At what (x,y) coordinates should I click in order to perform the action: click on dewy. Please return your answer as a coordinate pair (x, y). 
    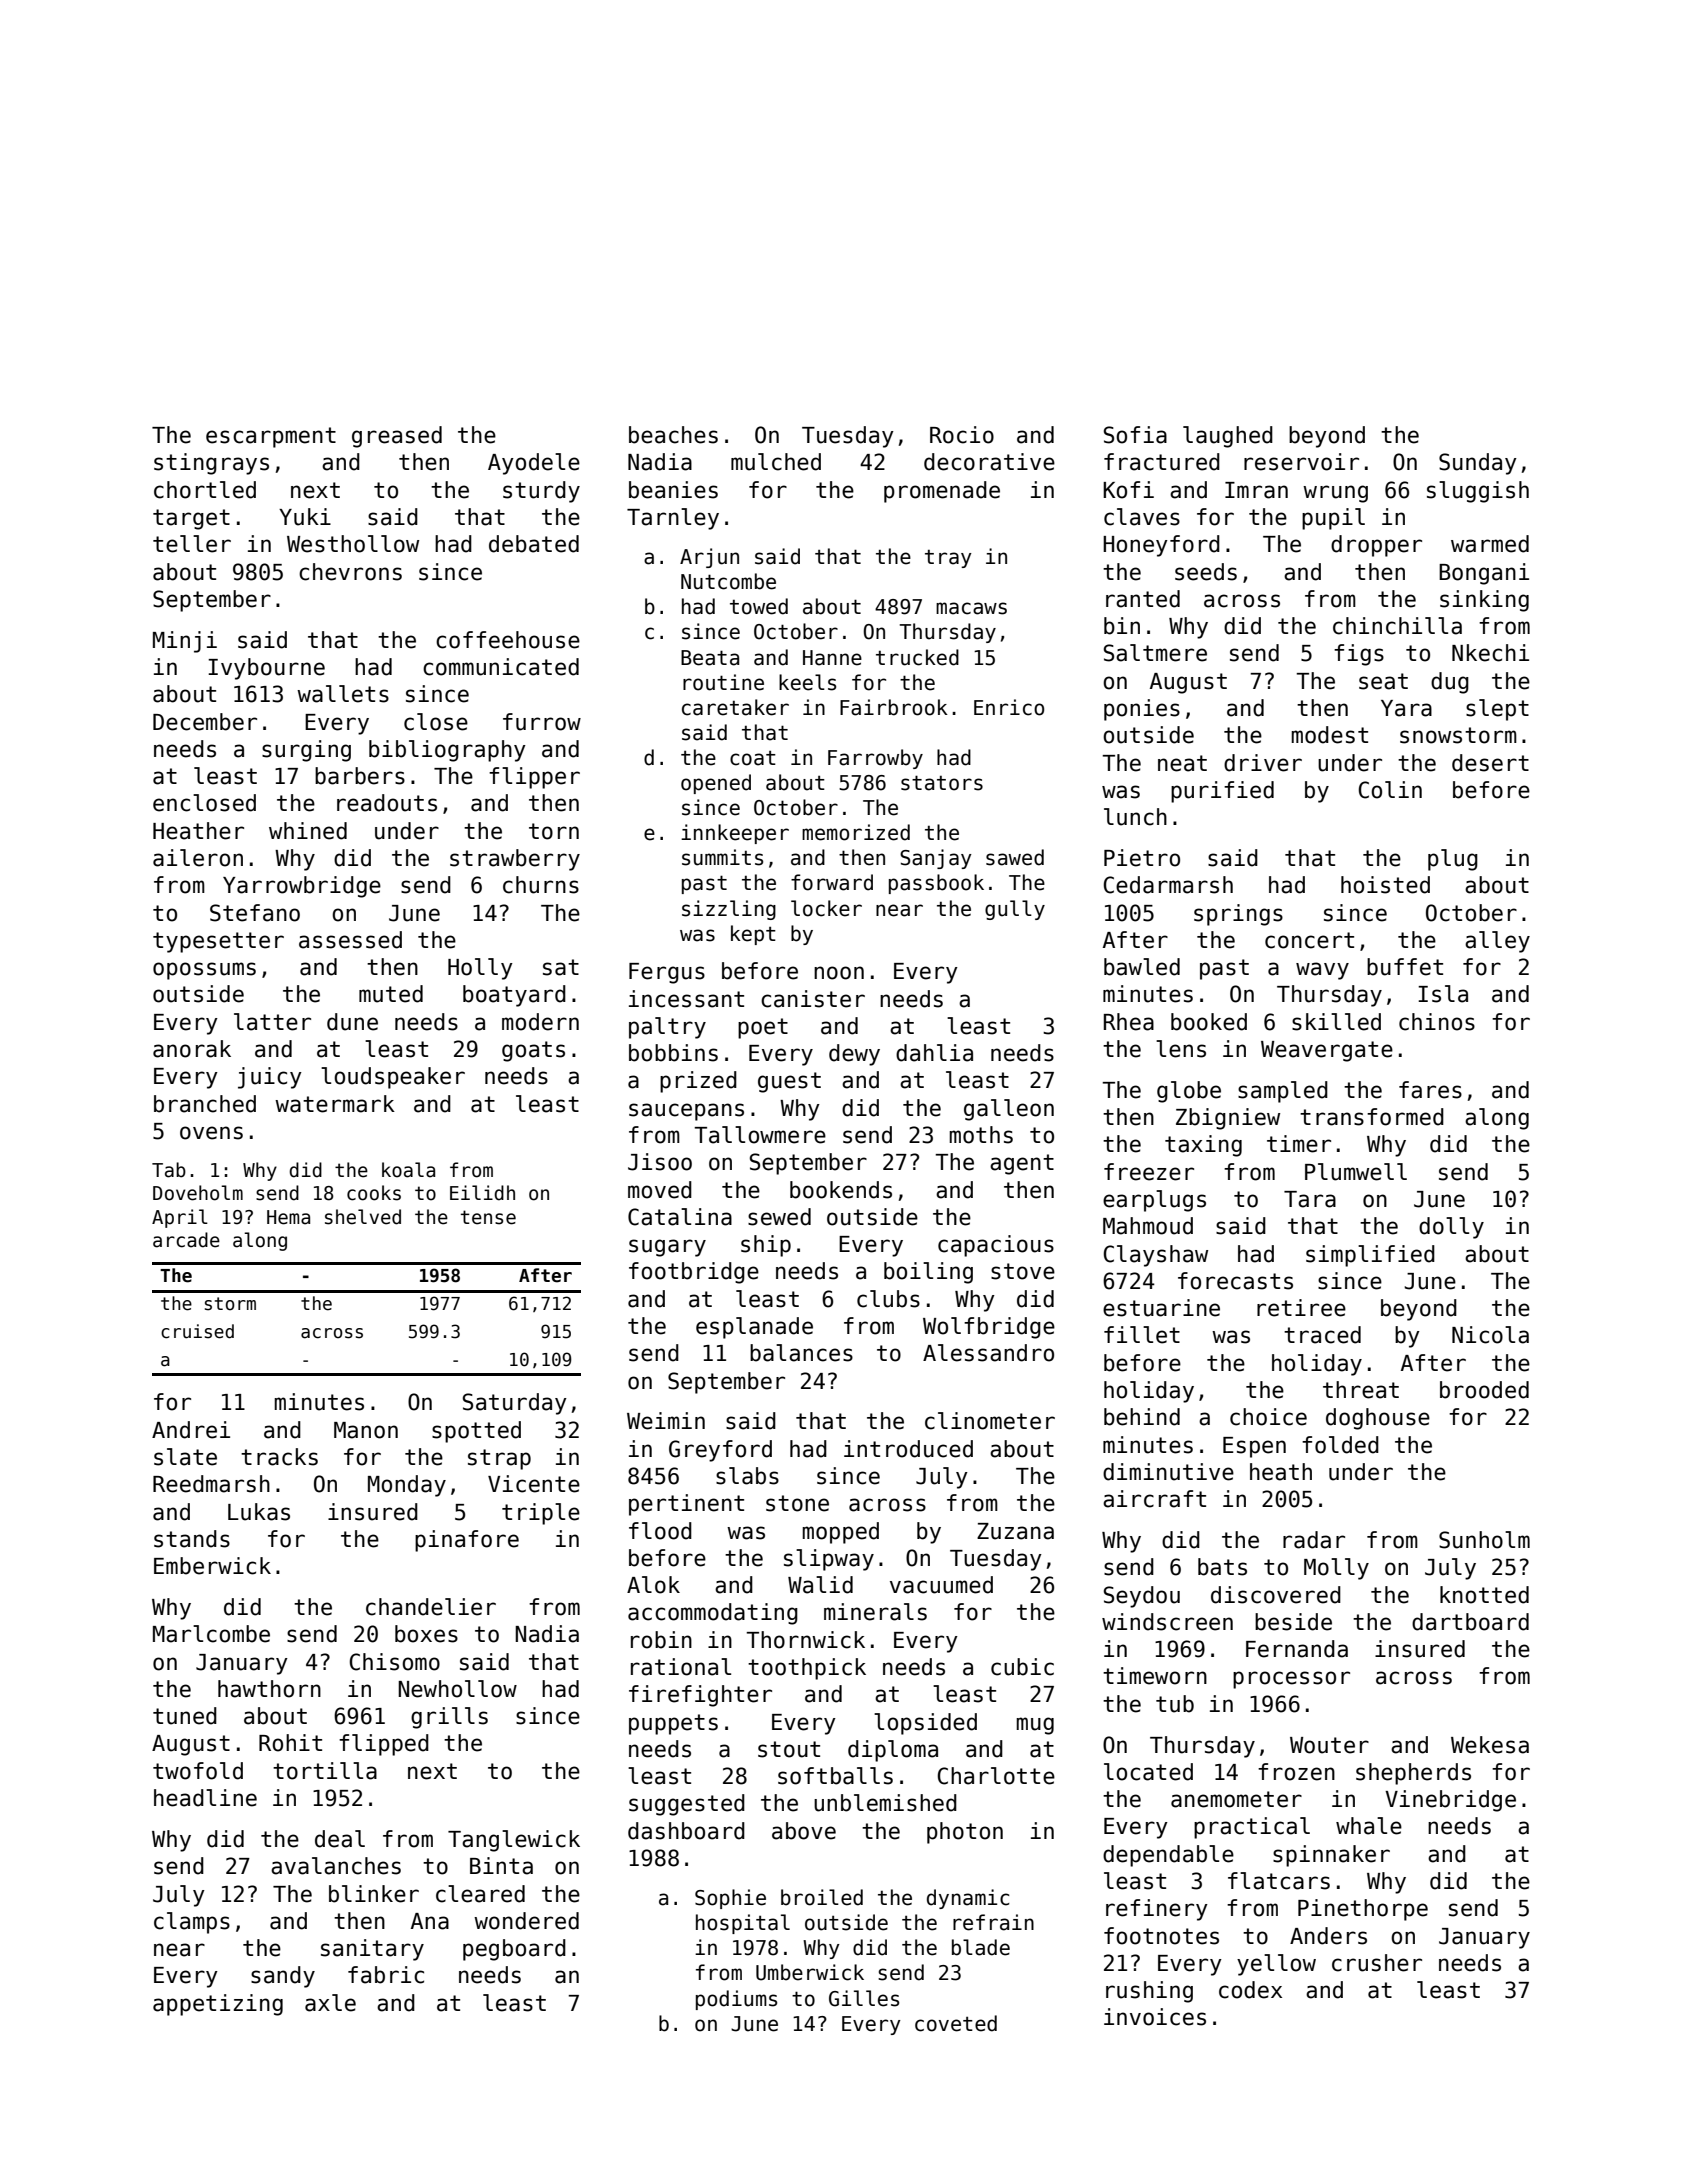
    Looking at the image, I should click on (854, 1055).
